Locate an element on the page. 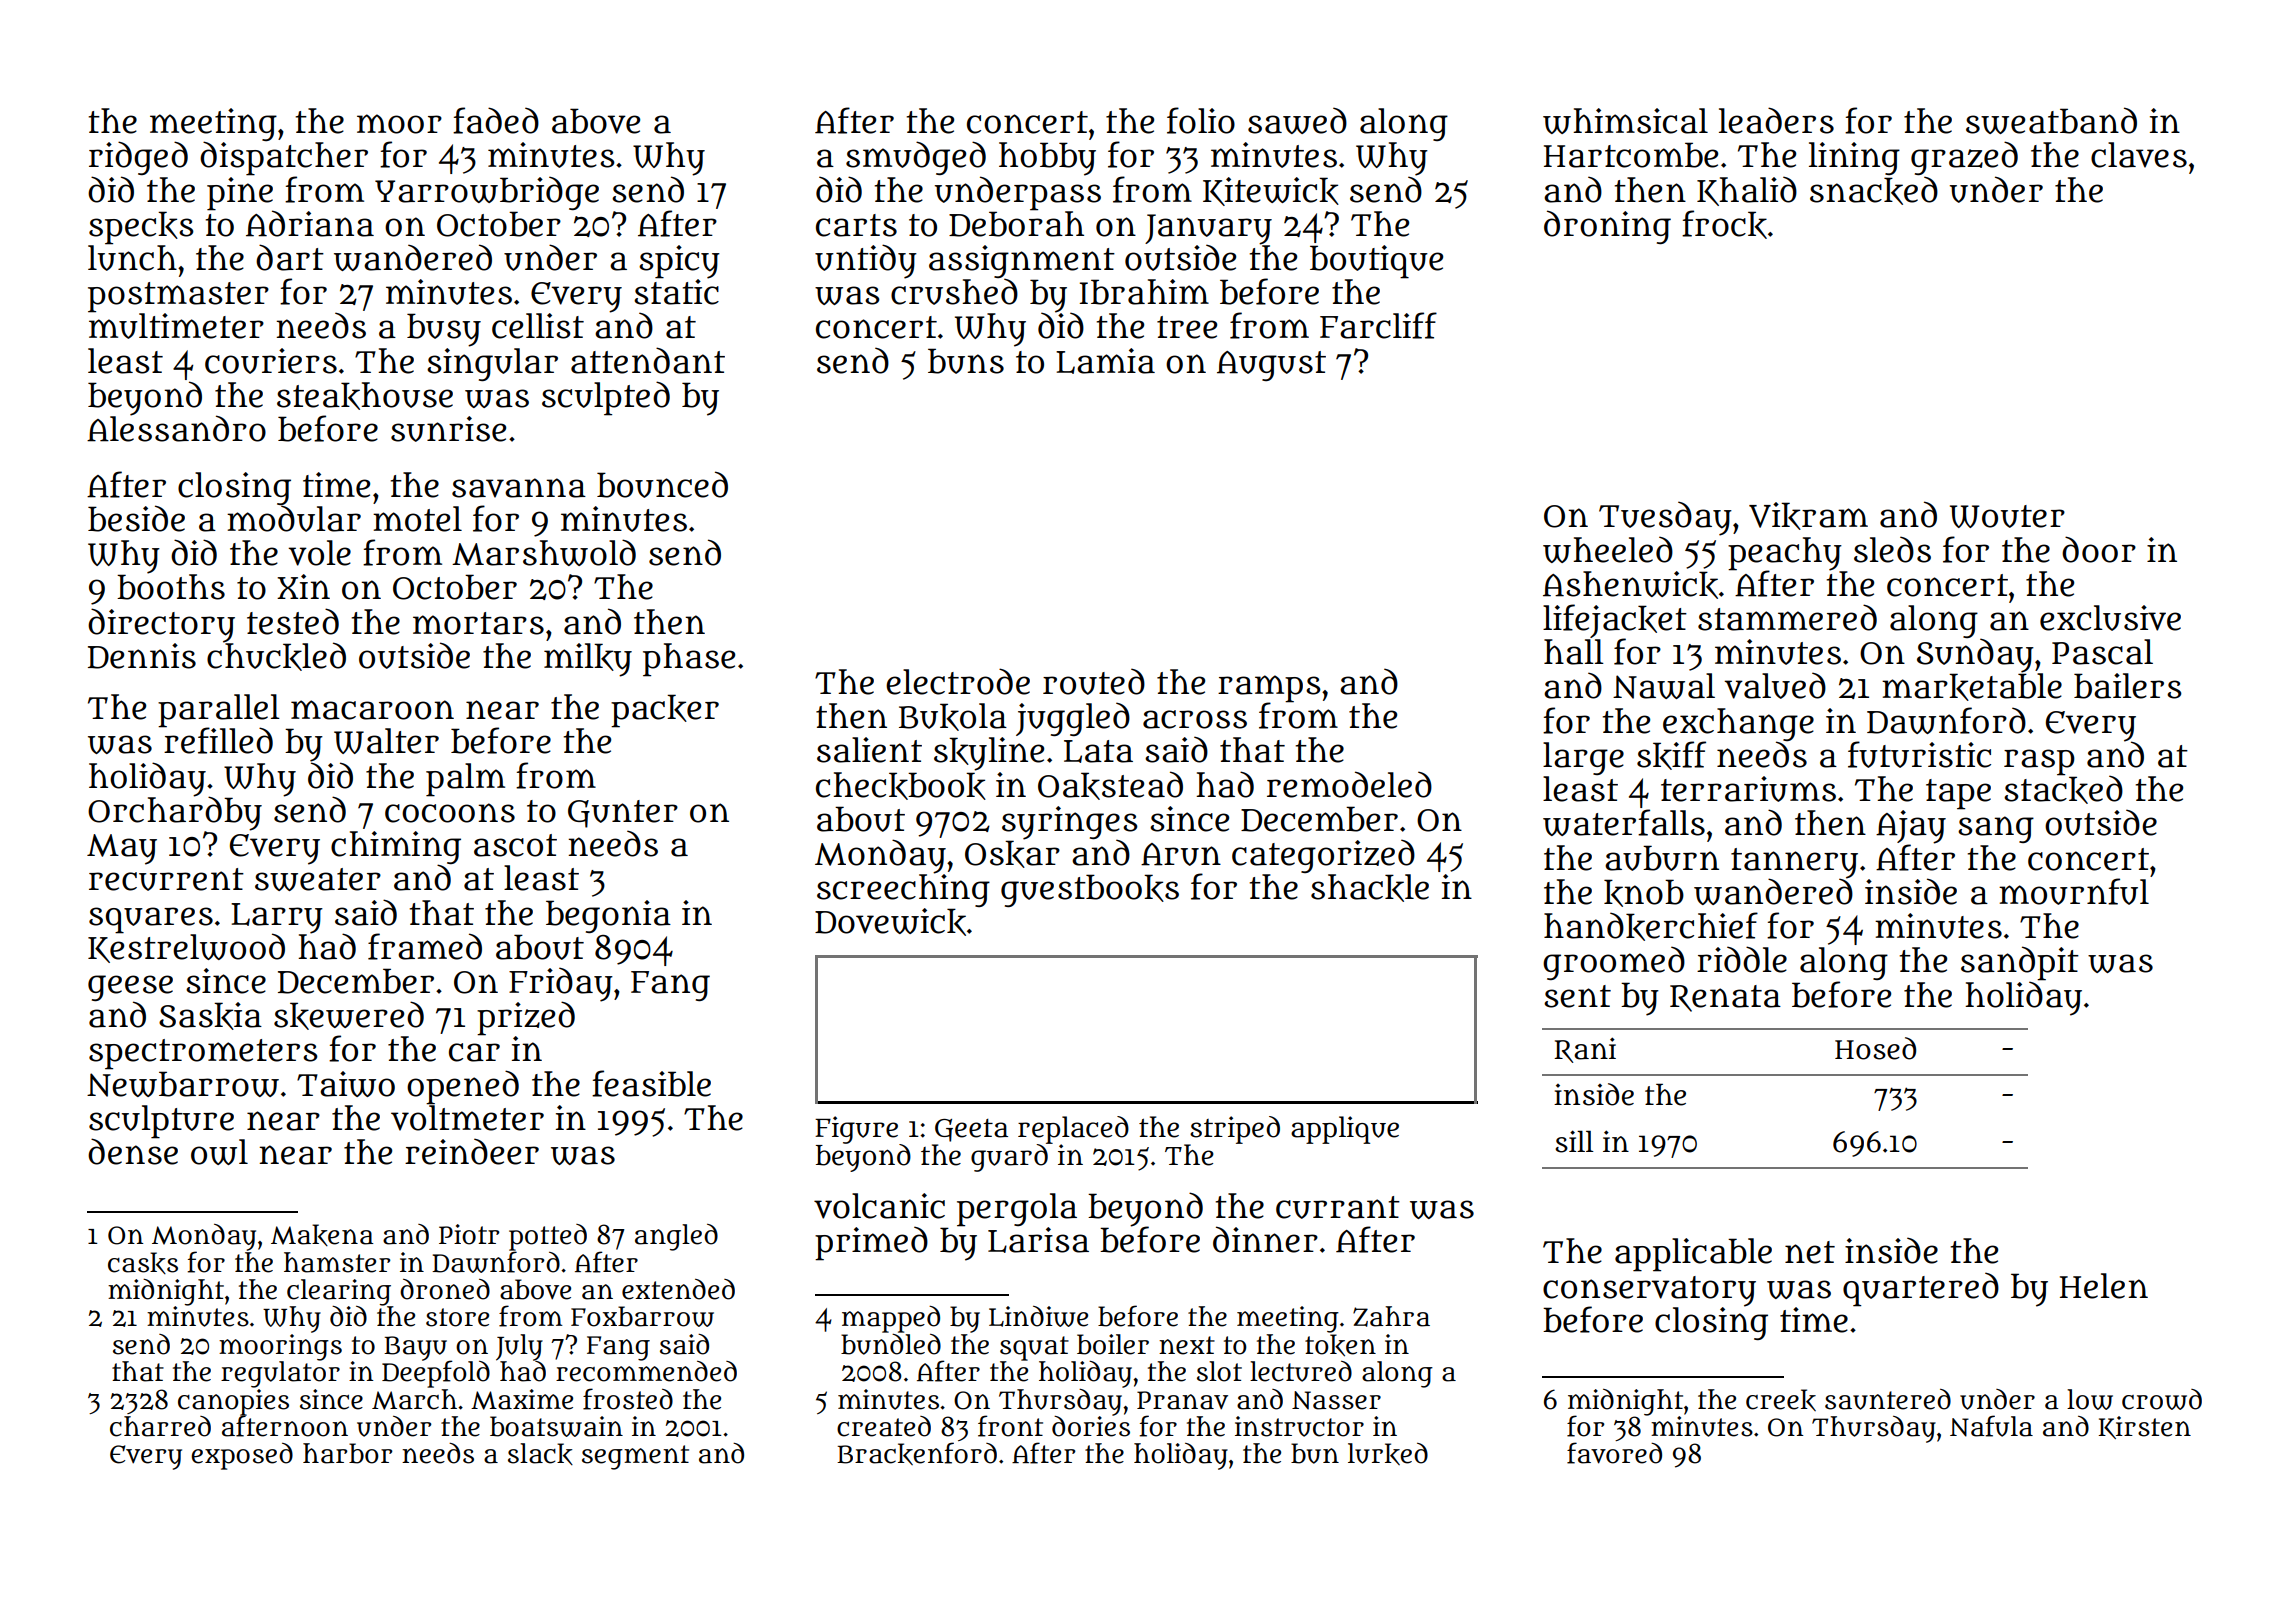 This page has height=1620, width=2292. leaders is located at coordinates (1776, 120).
